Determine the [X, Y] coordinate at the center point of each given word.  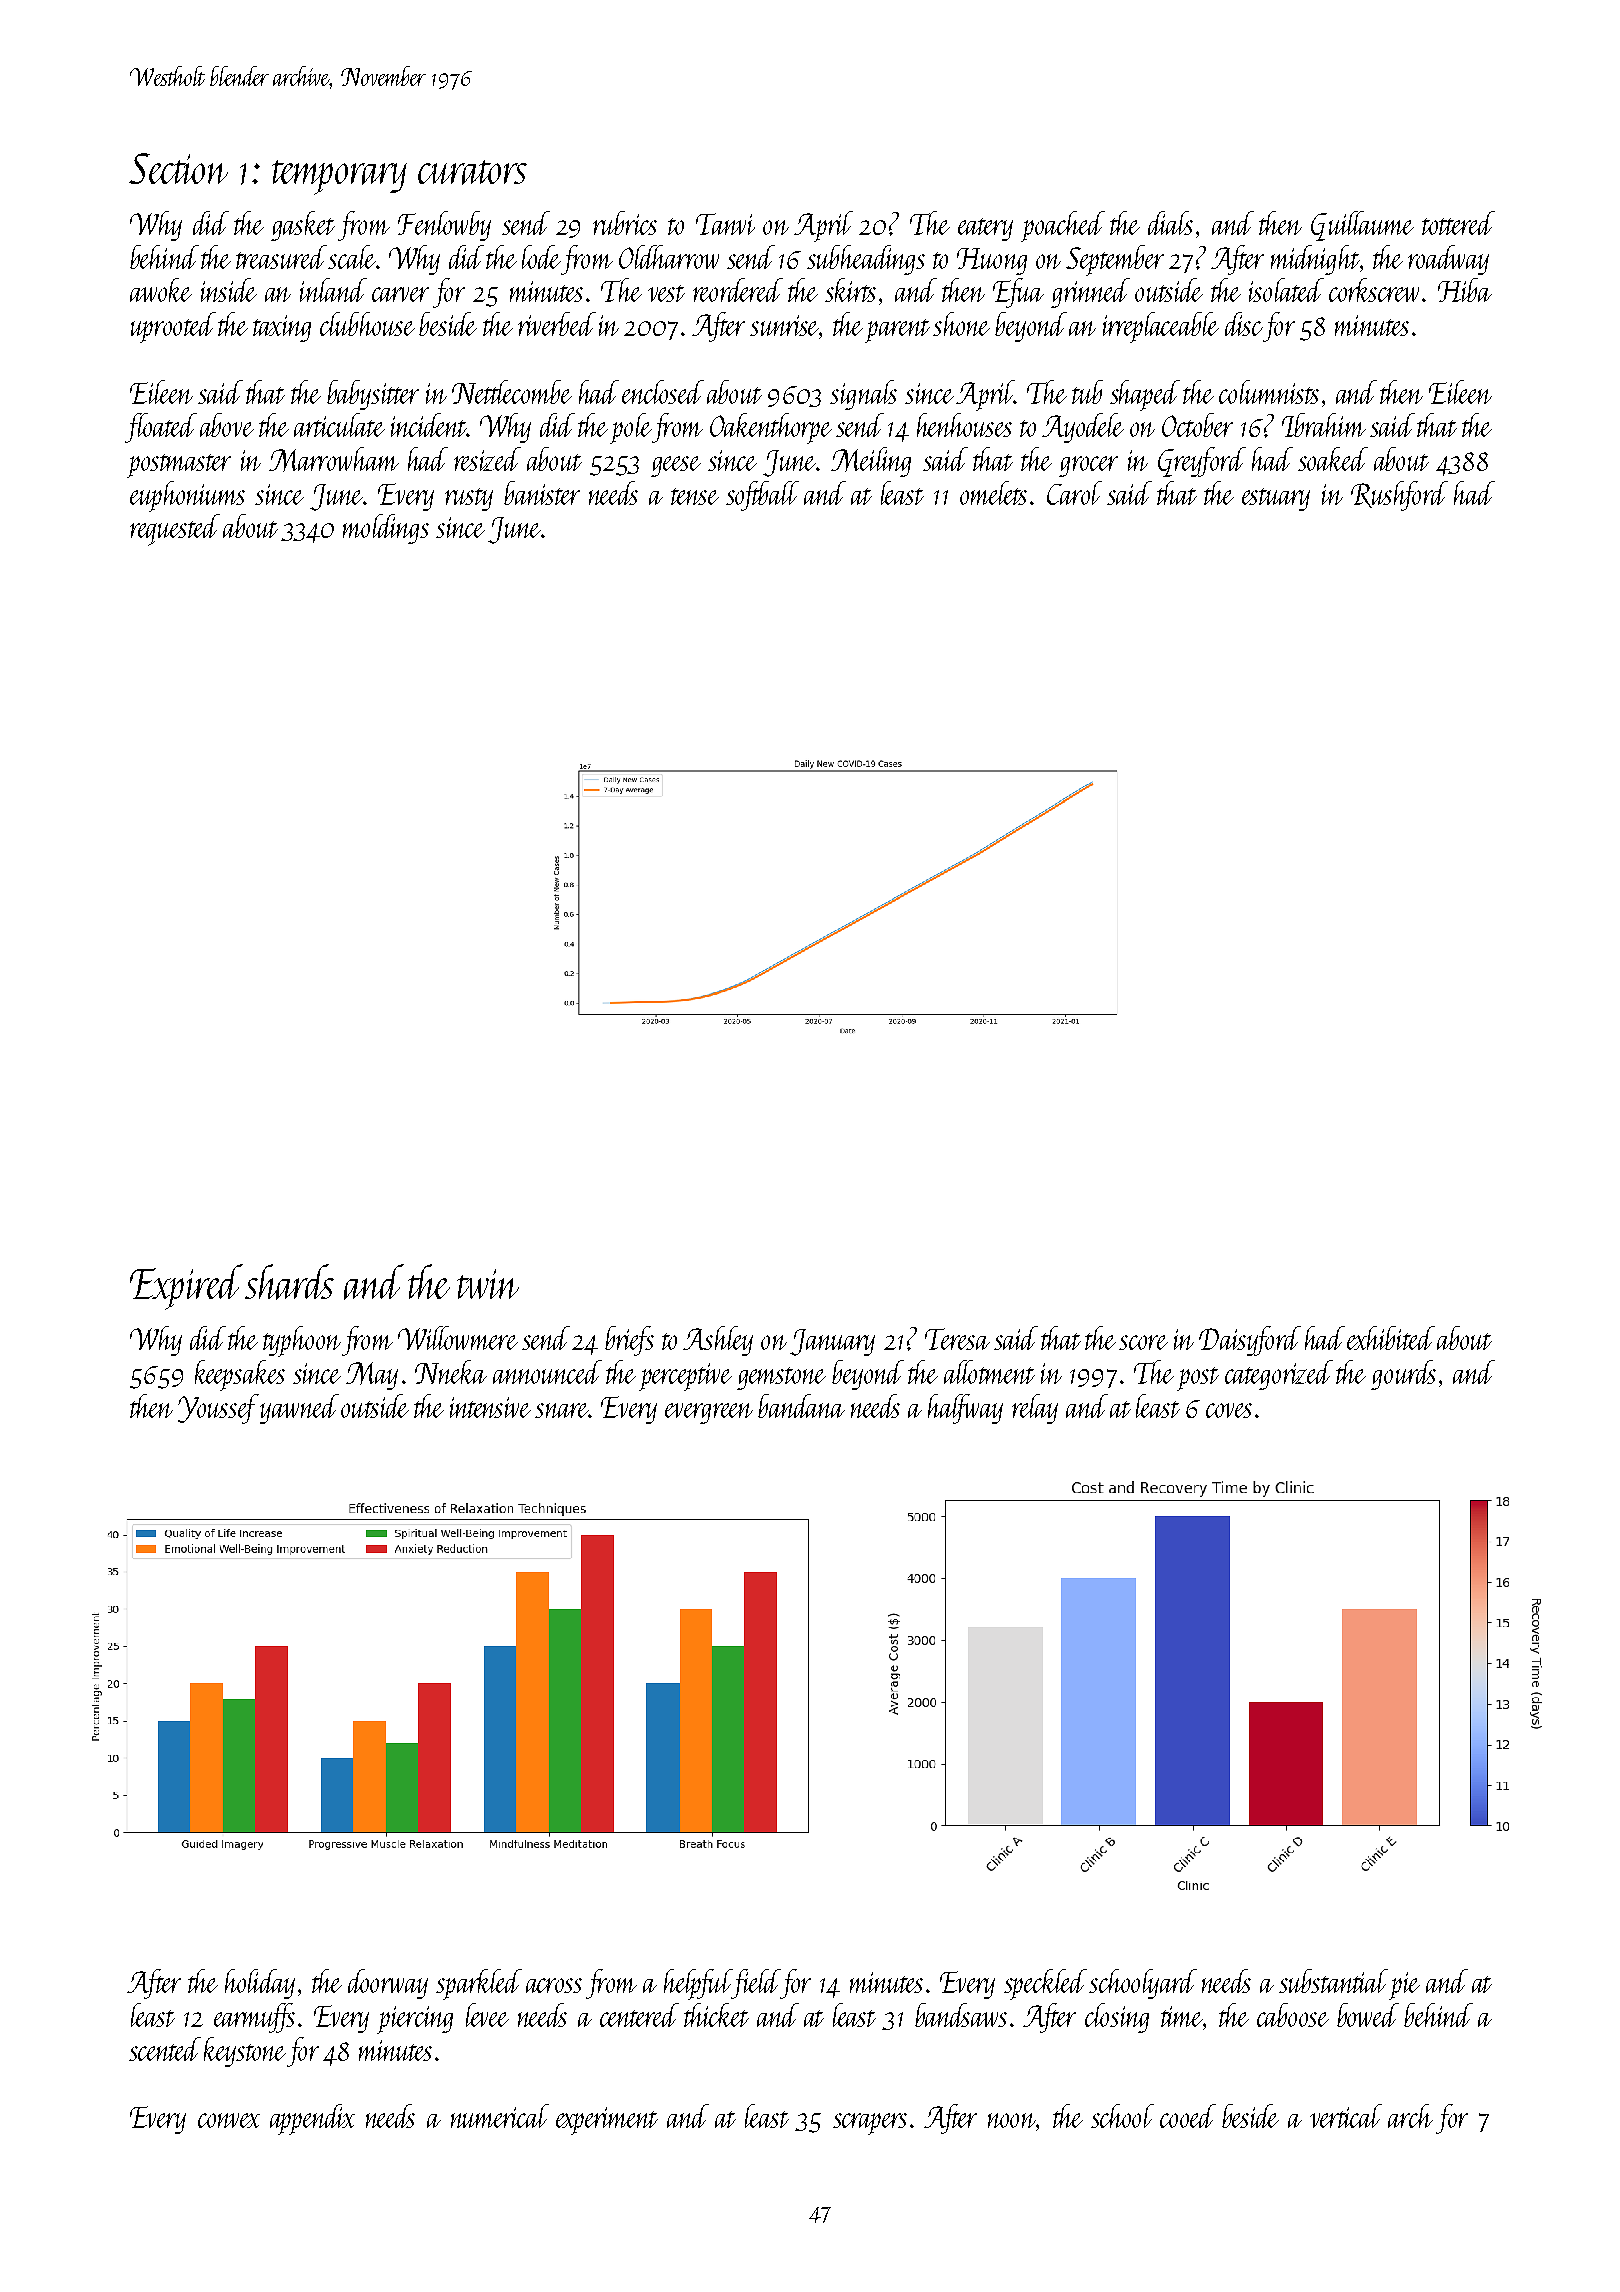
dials [1170, 223]
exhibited [1391, 1338]
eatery [985, 229]
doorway [388, 1984]
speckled [1045, 1984]
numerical [500, 2116]
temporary [339, 177]
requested [175, 530]
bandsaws [961, 2015]
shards [289, 1282]
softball [762, 496]
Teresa [957, 1339]
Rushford [1399, 496]
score [1143, 1342]
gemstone [781, 1378]
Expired [186, 1287]
